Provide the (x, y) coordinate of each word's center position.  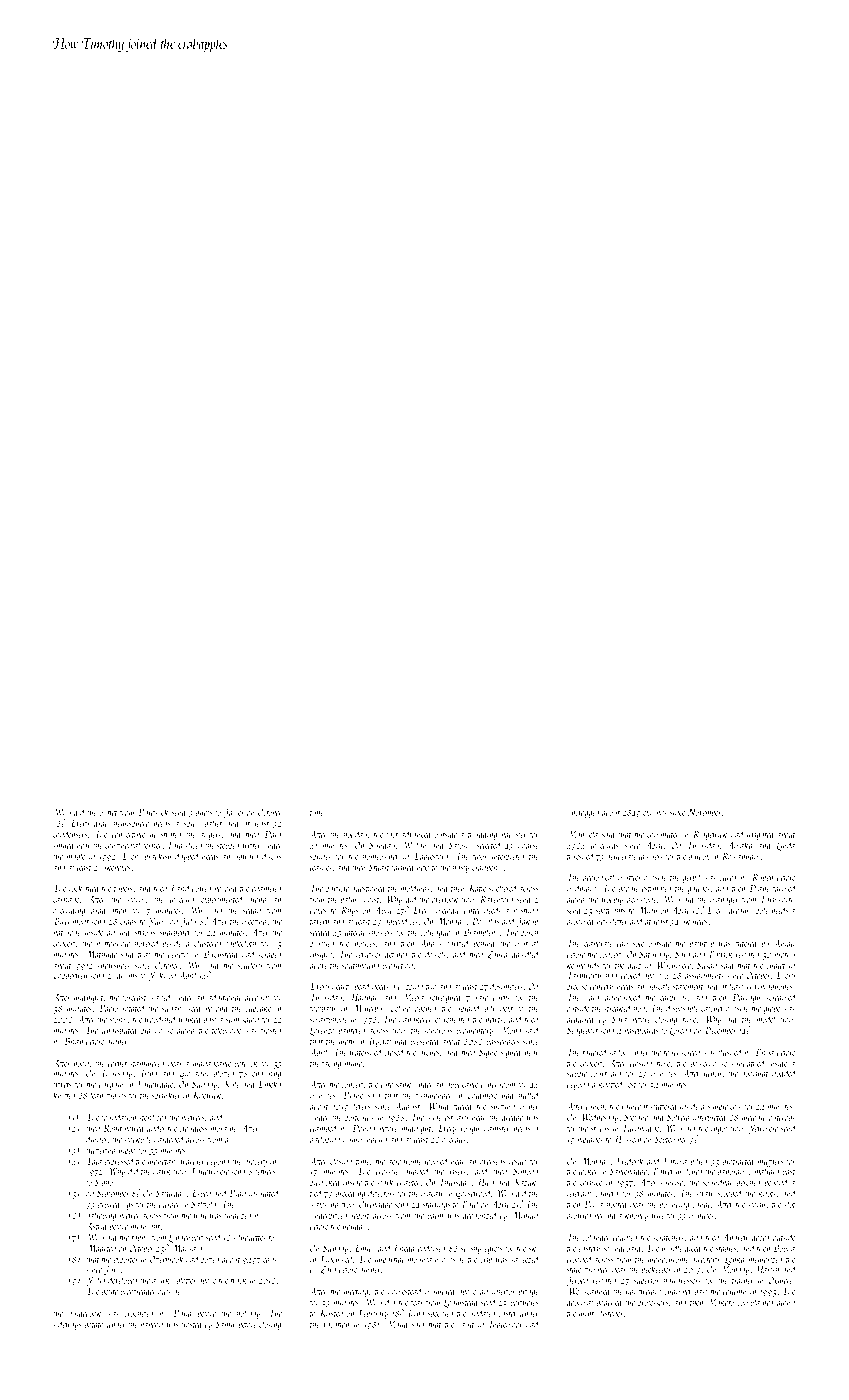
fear (416, 1303)
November (704, 812)
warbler (193, 1161)
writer (251, 845)
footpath (322, 1009)
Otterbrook (166, 1259)
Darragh (746, 998)
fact (391, 835)
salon (250, 1019)
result (518, 1161)
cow (736, 1107)
